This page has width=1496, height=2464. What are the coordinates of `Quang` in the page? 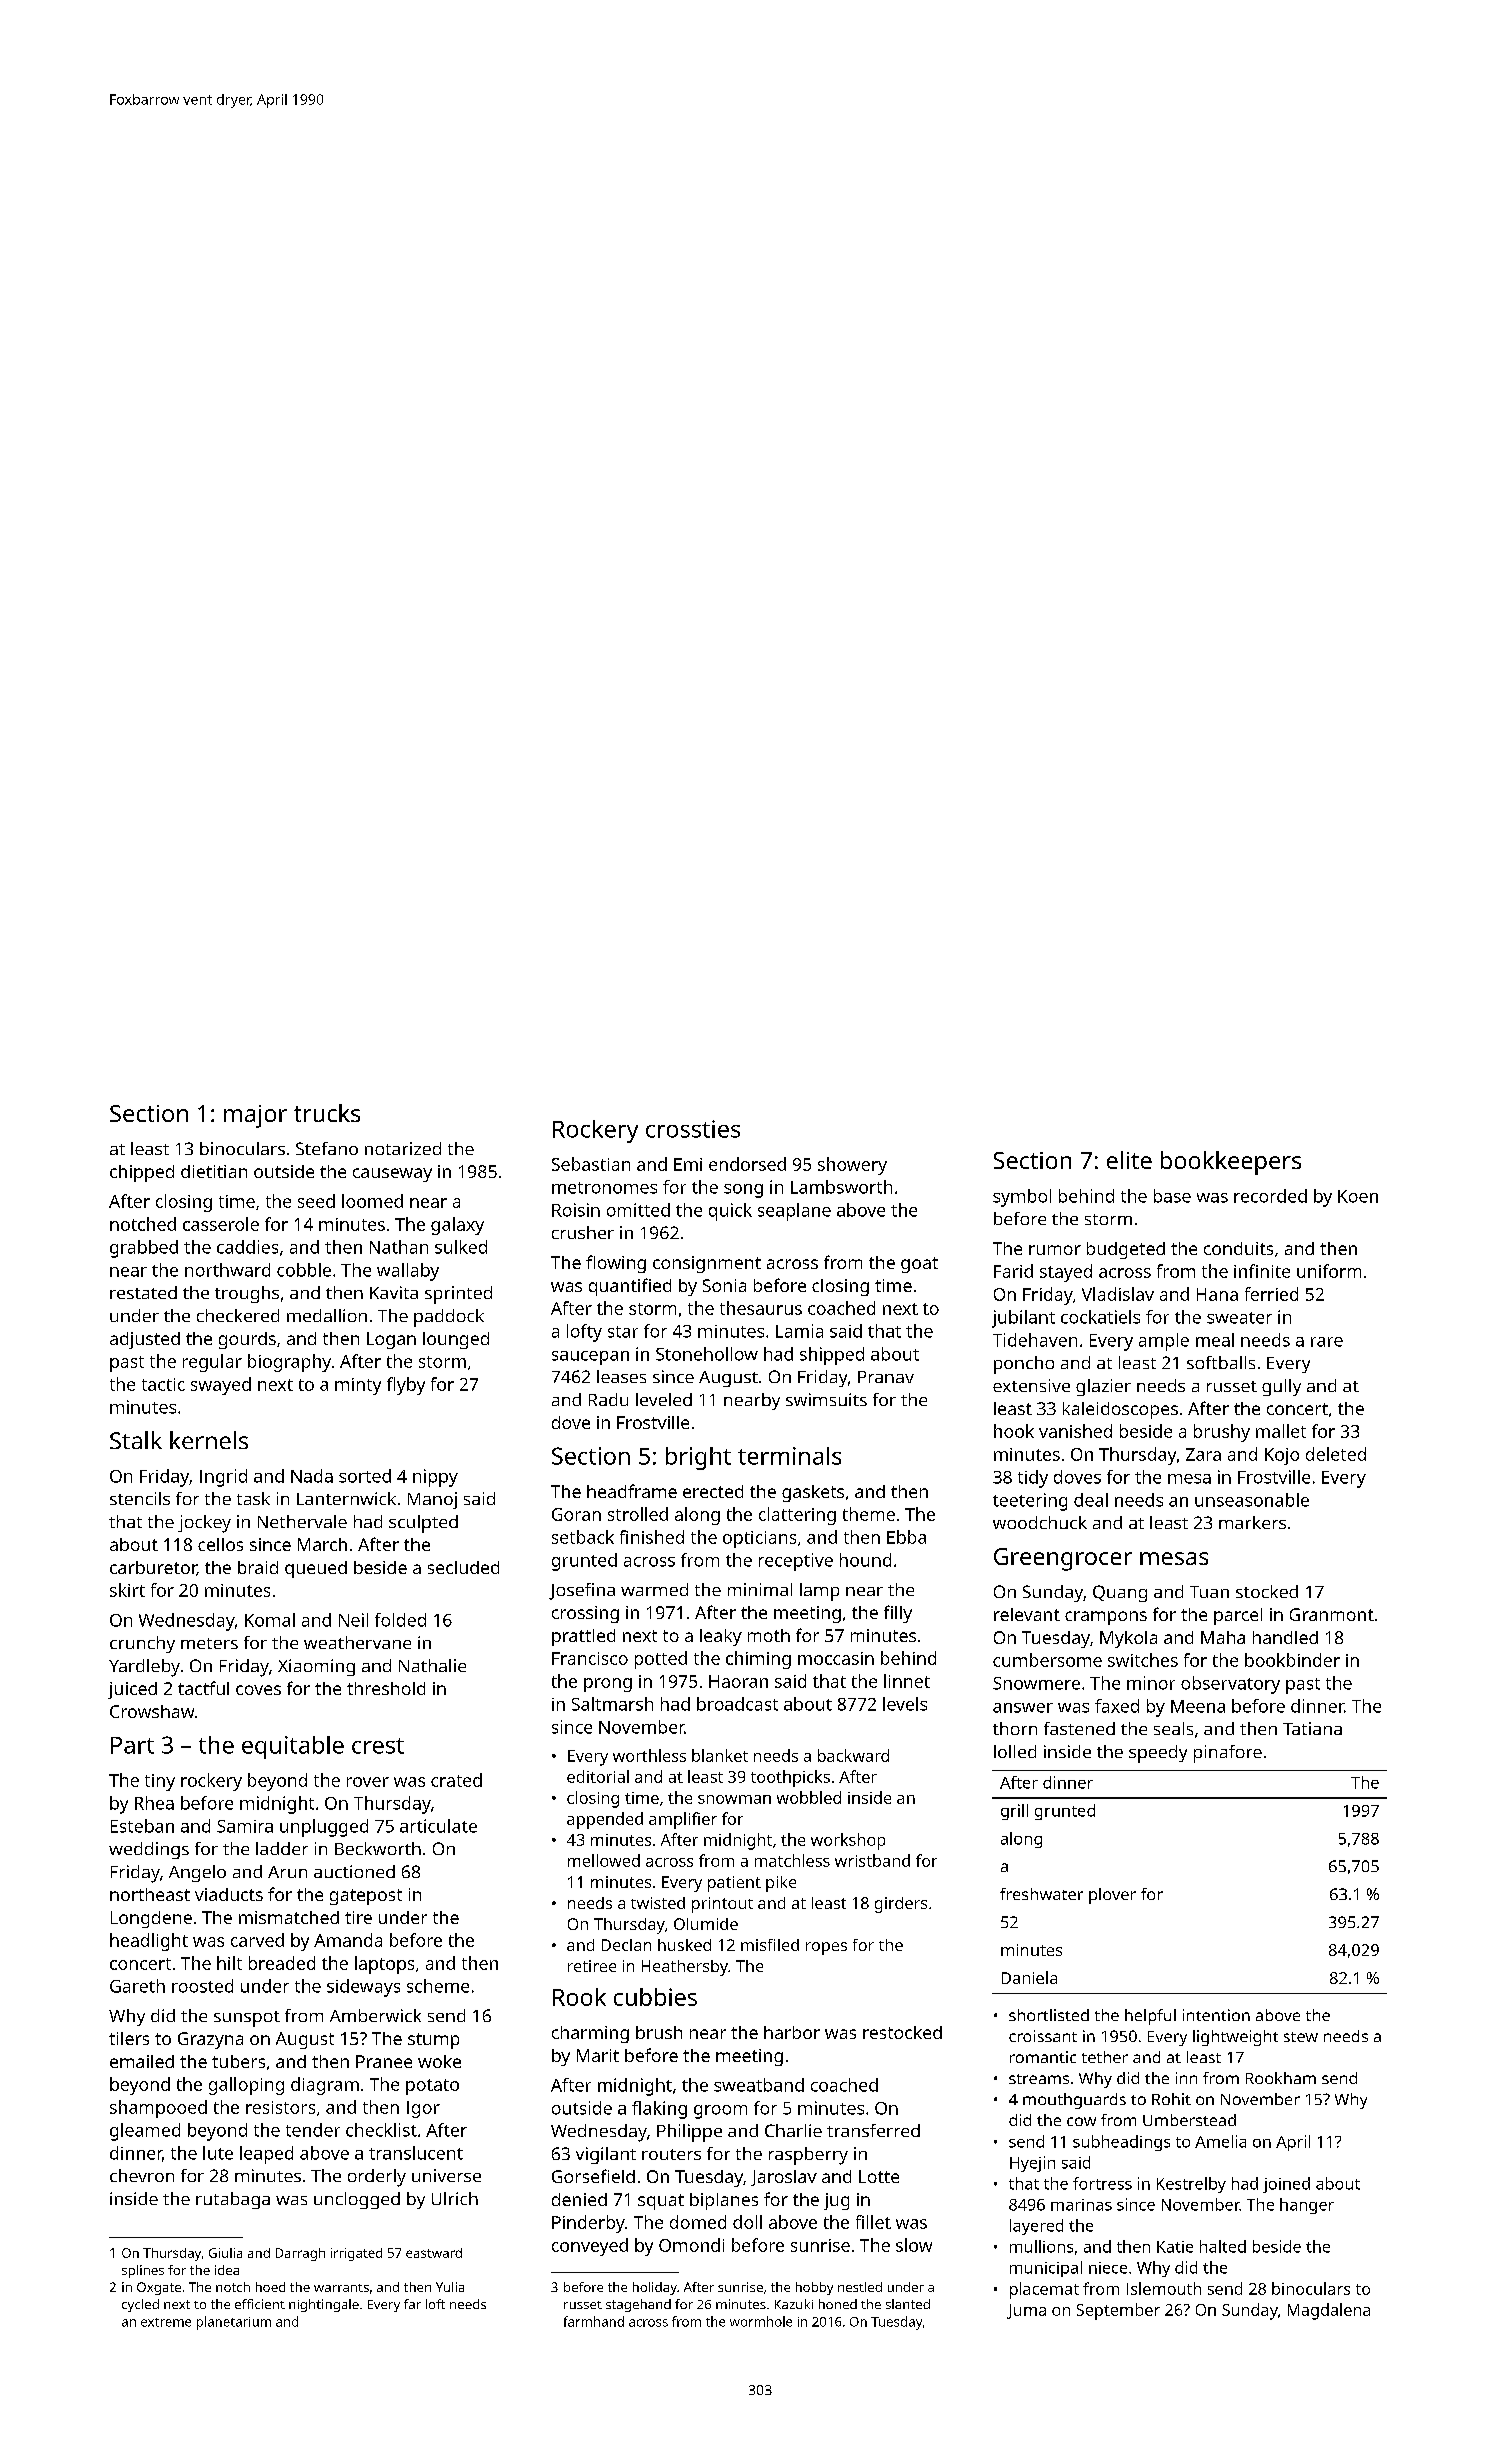 It's located at (1120, 1593).
